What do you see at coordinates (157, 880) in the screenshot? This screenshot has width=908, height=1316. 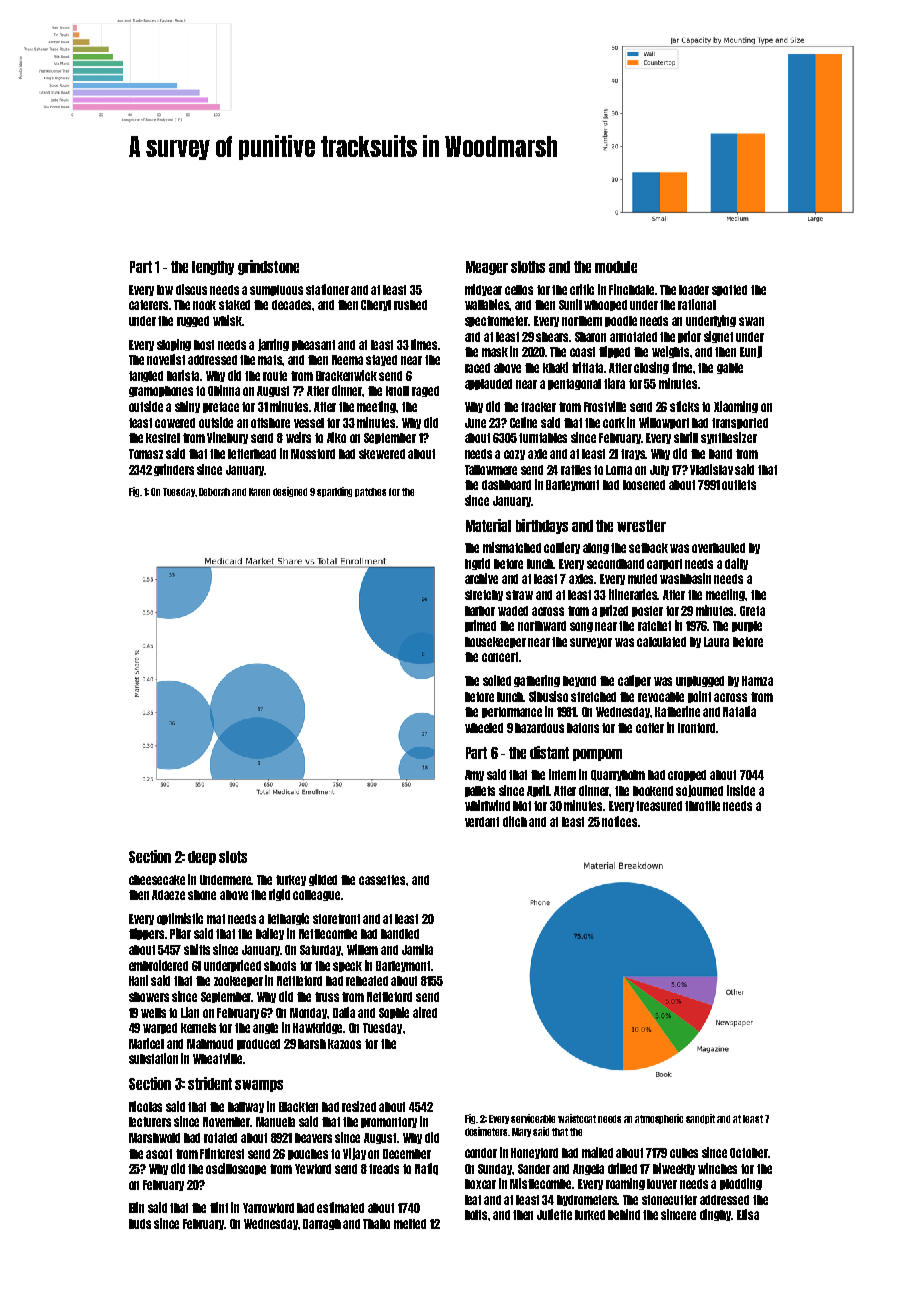 I see `cheesecake` at bounding box center [157, 880].
